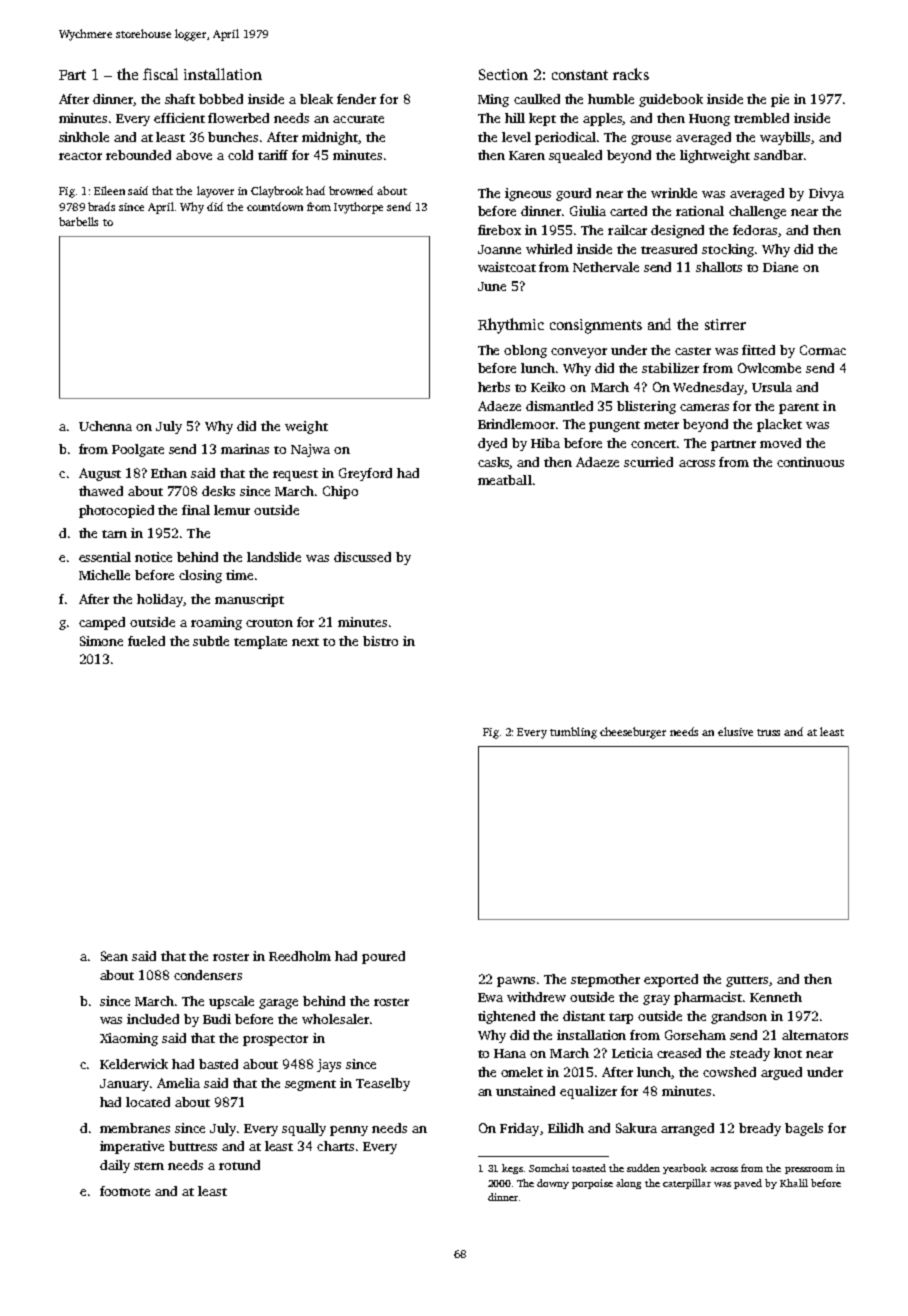  What do you see at coordinates (149, 1166) in the document?
I see `stern` at bounding box center [149, 1166].
